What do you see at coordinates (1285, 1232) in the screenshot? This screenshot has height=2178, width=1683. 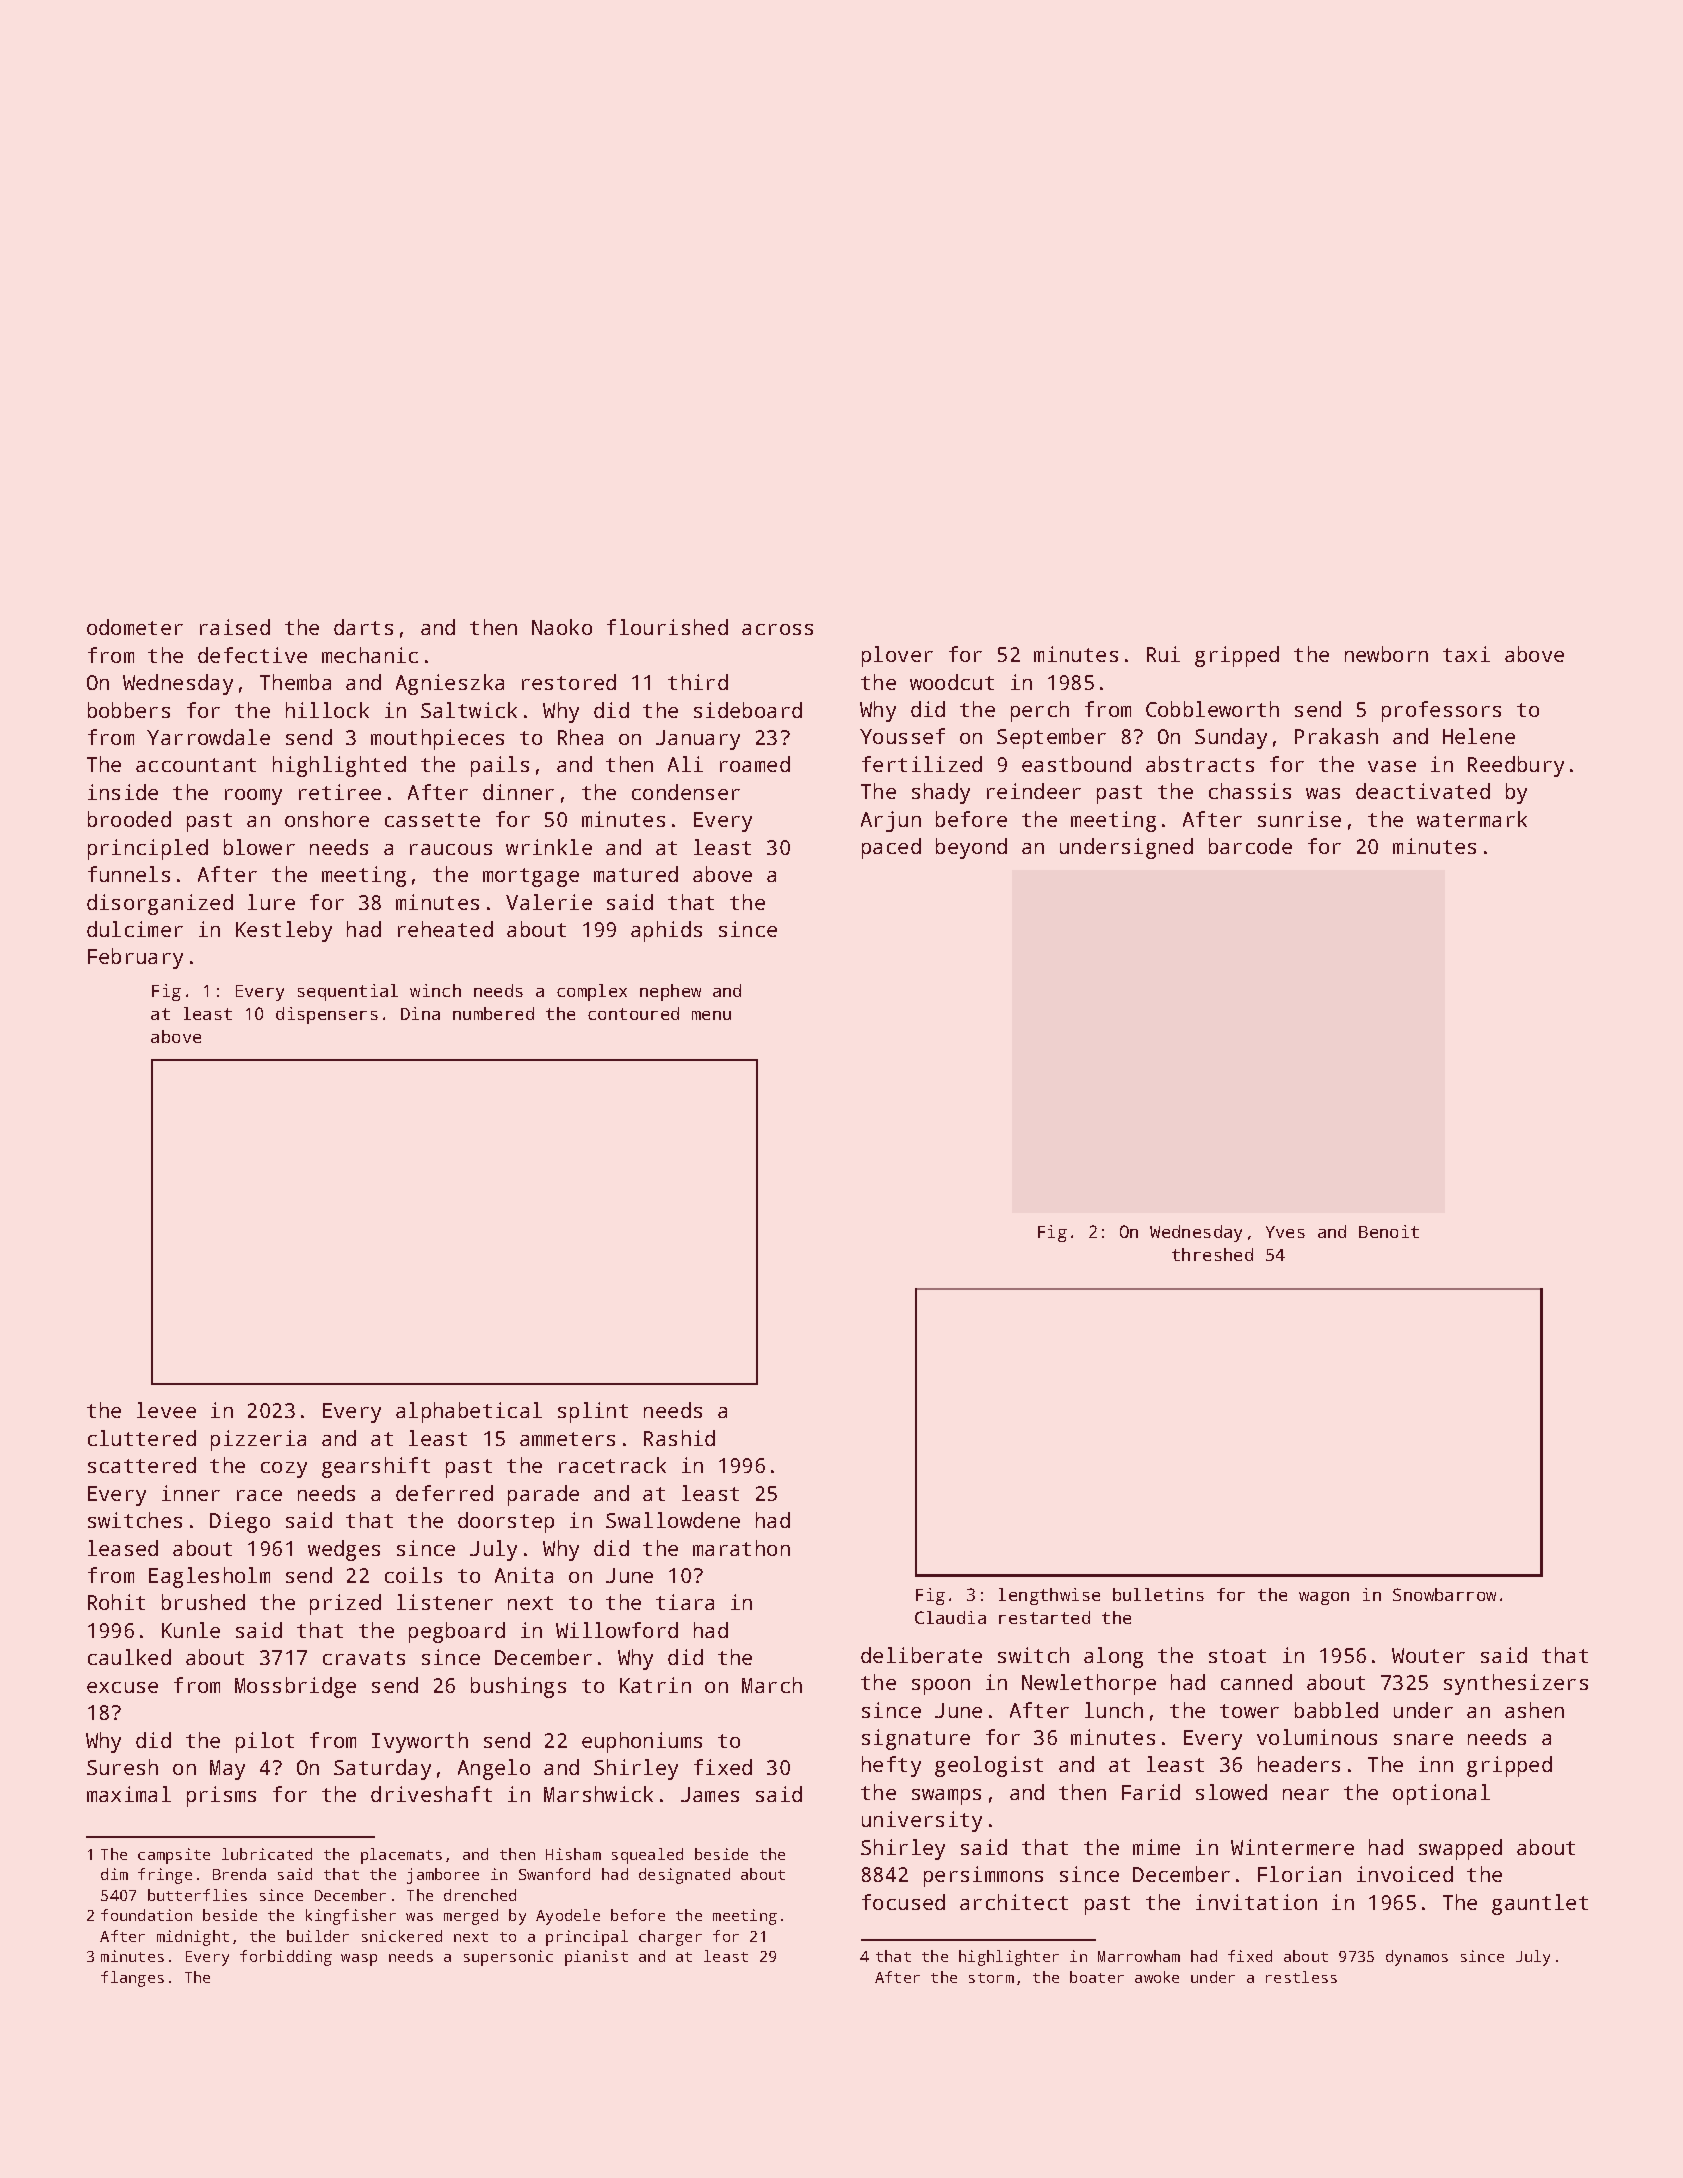 I see `Yves` at bounding box center [1285, 1232].
